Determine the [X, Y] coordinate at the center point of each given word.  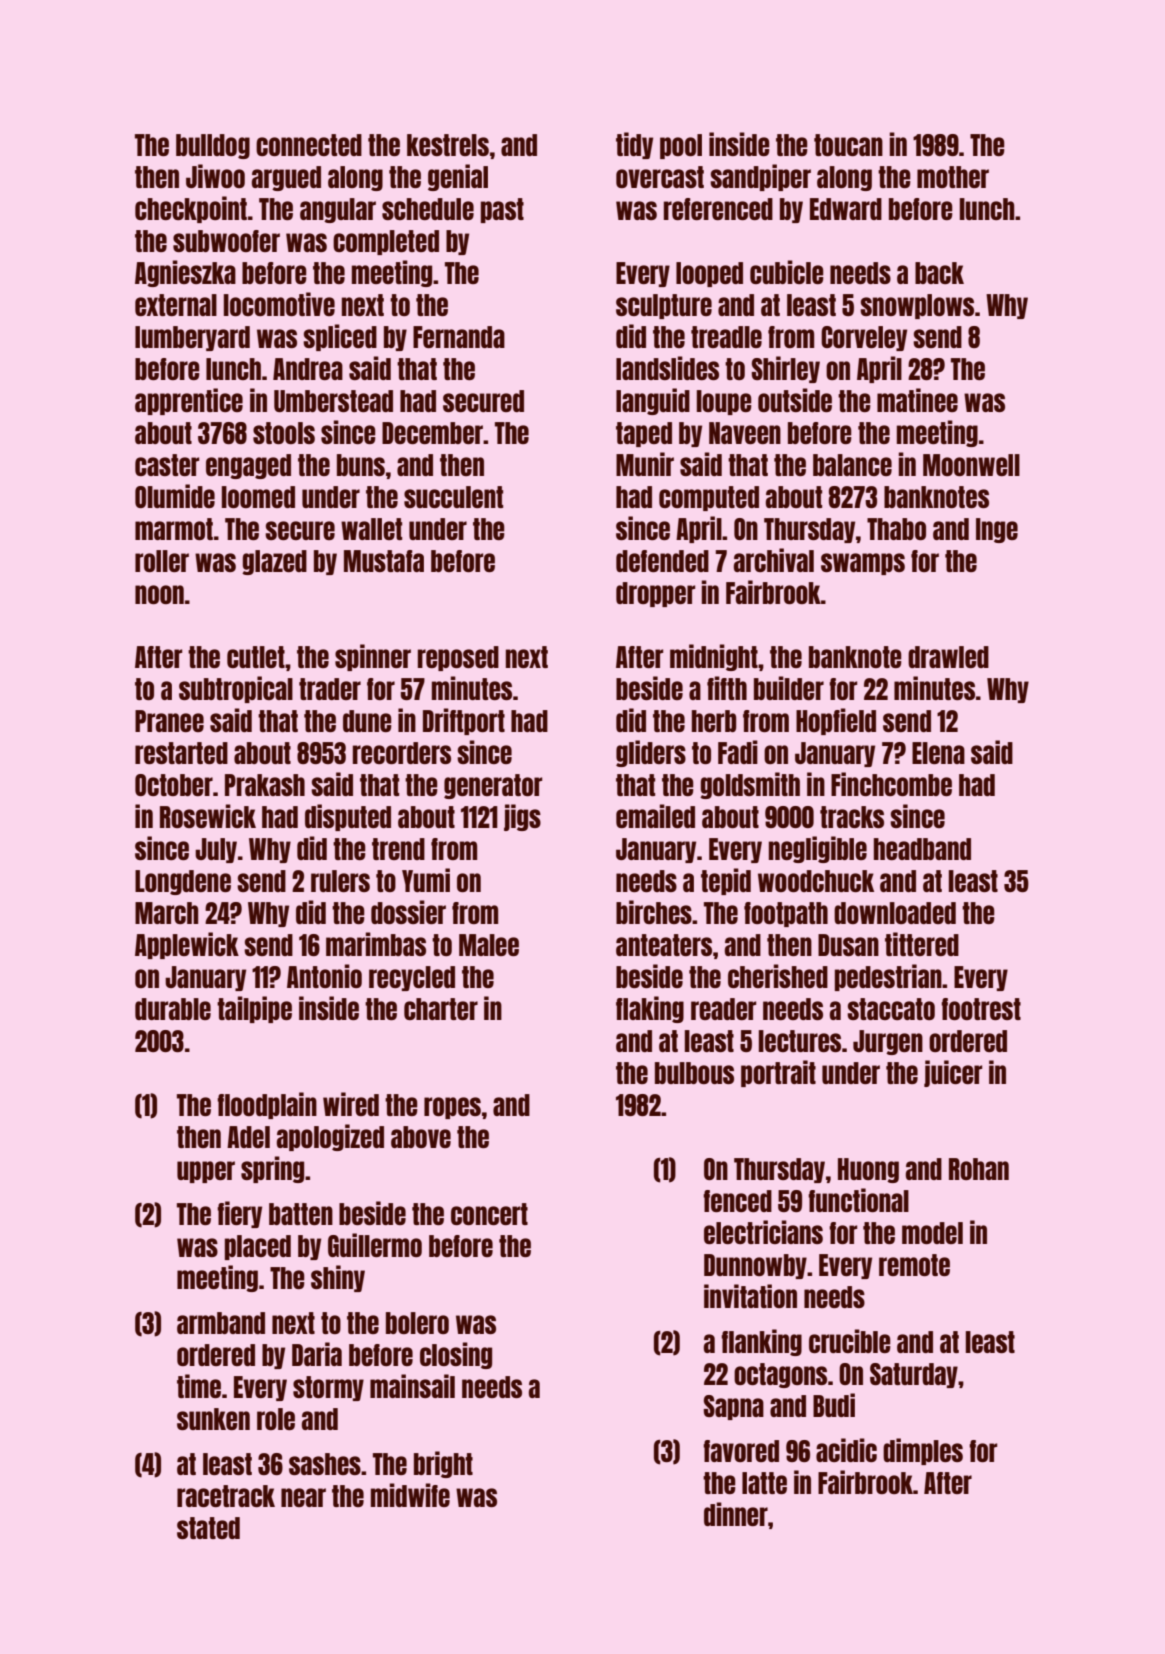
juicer [953, 1073]
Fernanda [459, 337]
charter [441, 1009]
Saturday [914, 1375]
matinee [917, 400]
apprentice [189, 401]
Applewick [187, 945]
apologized [330, 1137]
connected [309, 145]
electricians [763, 1232]
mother [953, 177]
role [276, 1419]
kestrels [448, 145]
